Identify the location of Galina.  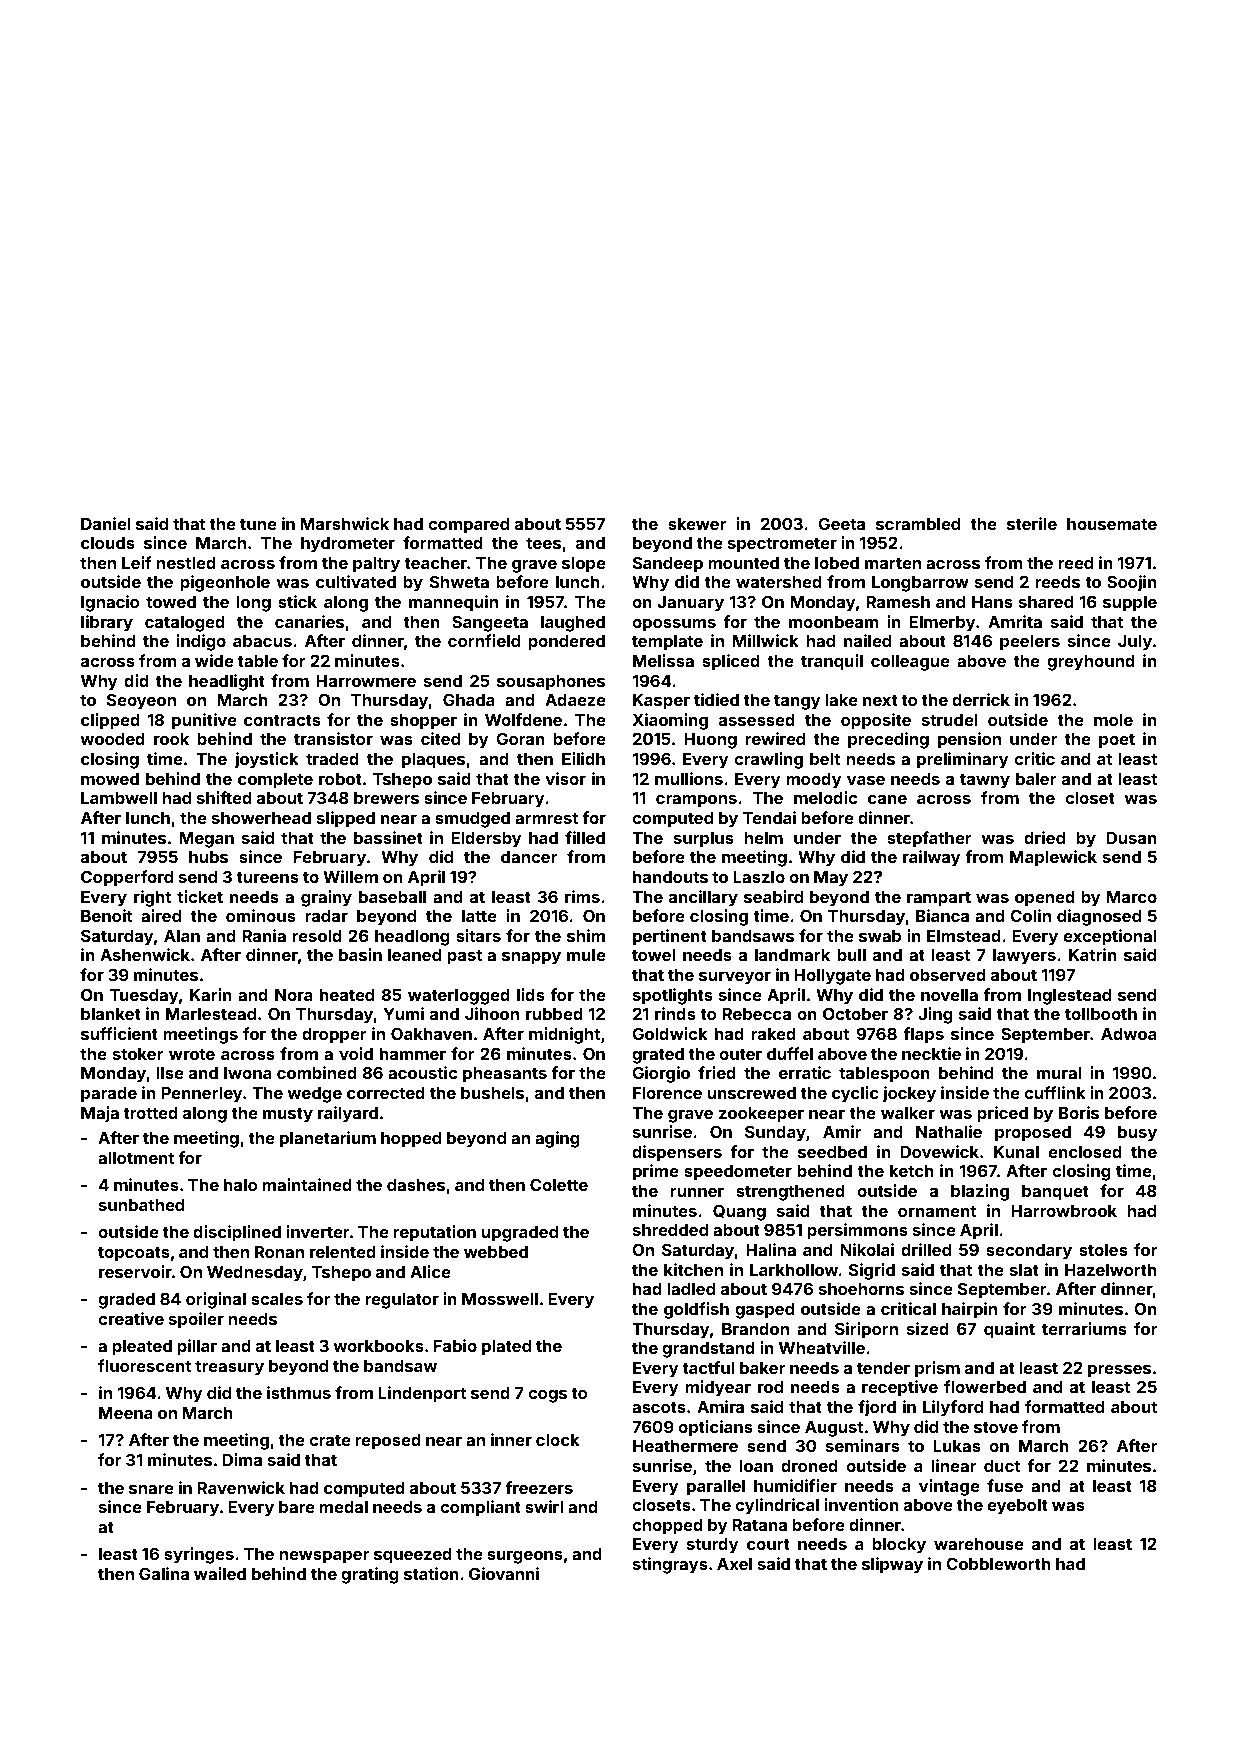
(164, 1573).
